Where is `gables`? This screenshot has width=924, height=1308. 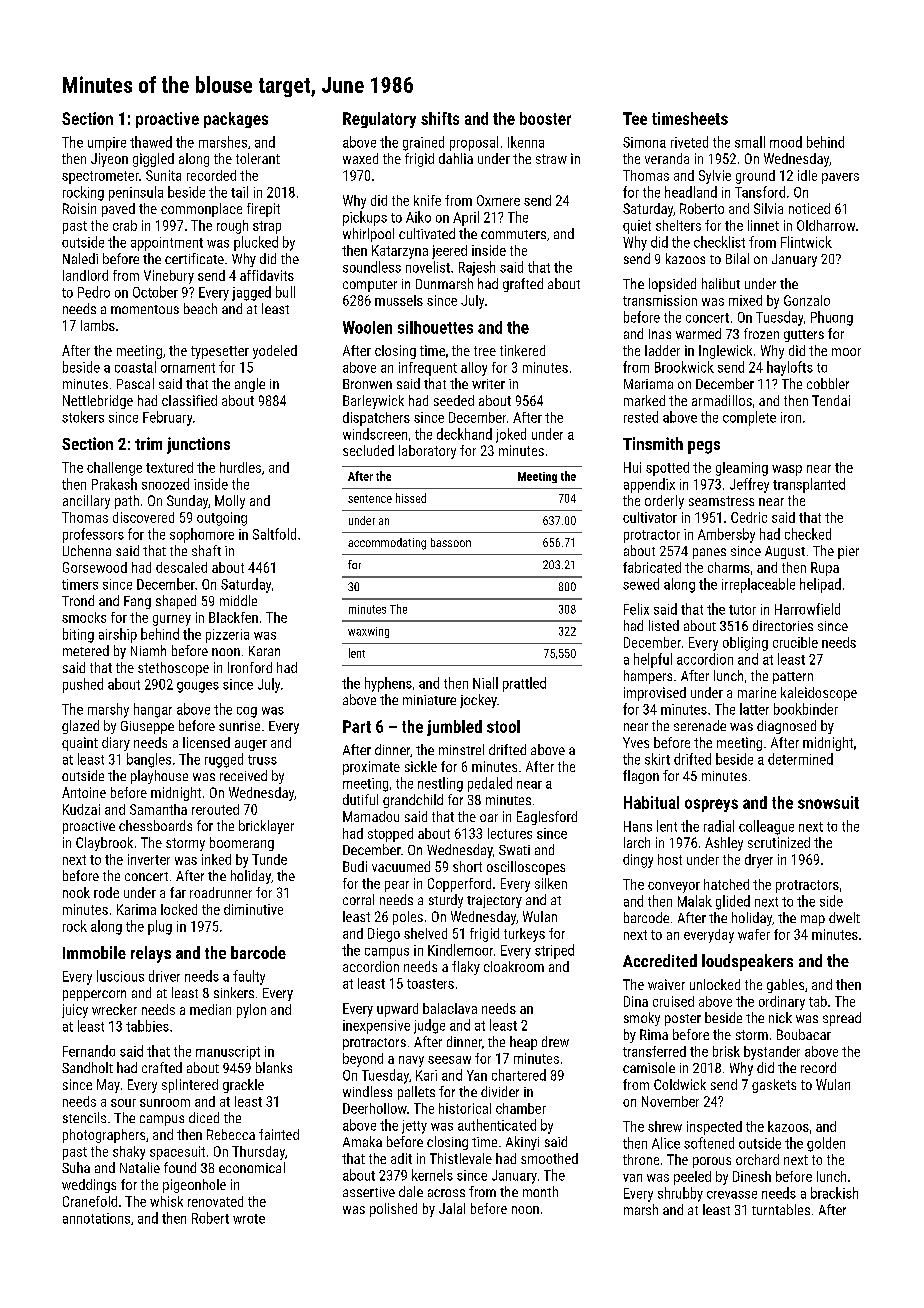
gables is located at coordinates (785, 986).
